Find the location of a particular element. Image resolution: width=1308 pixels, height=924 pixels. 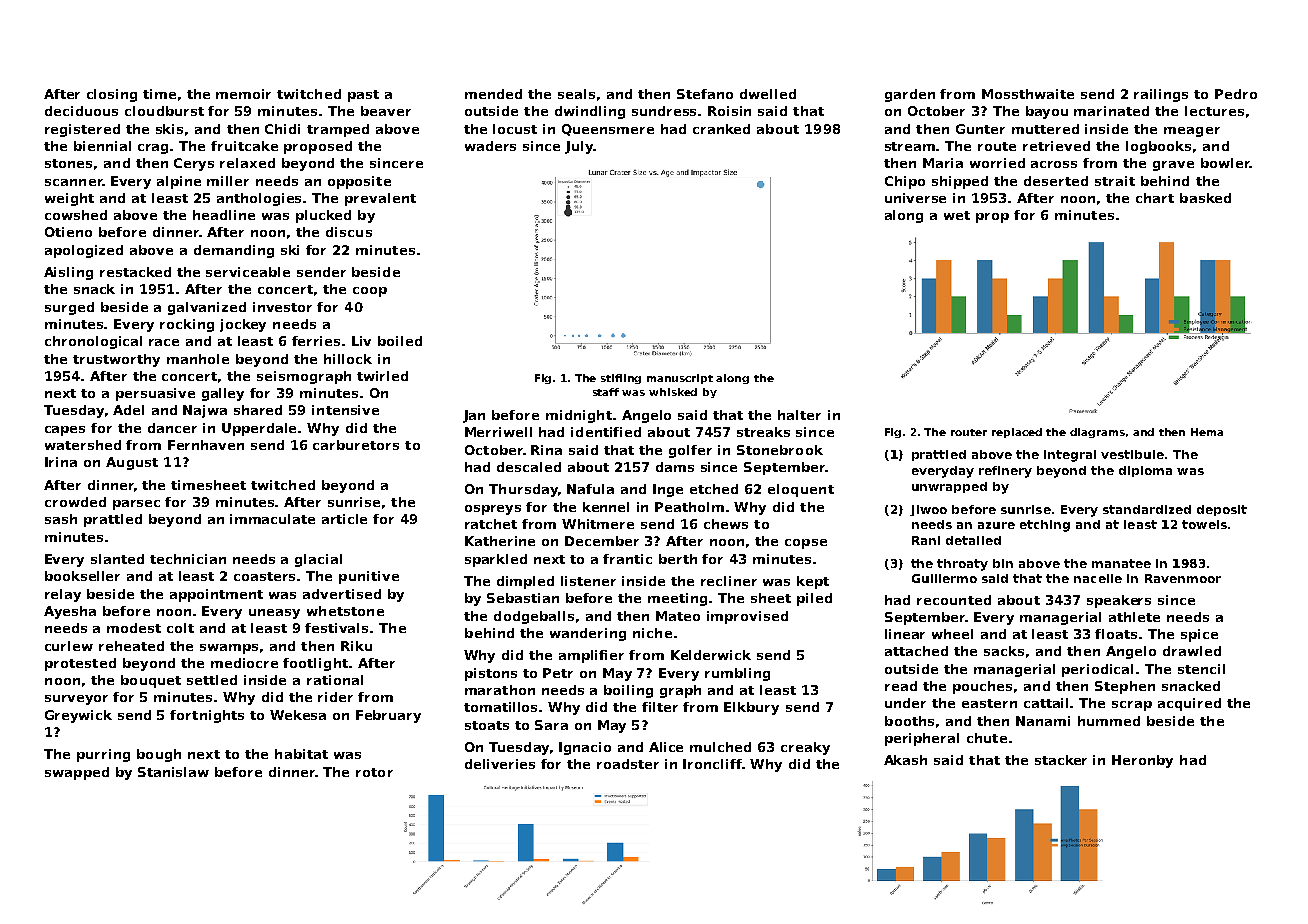

swamps is located at coordinates (229, 649).
